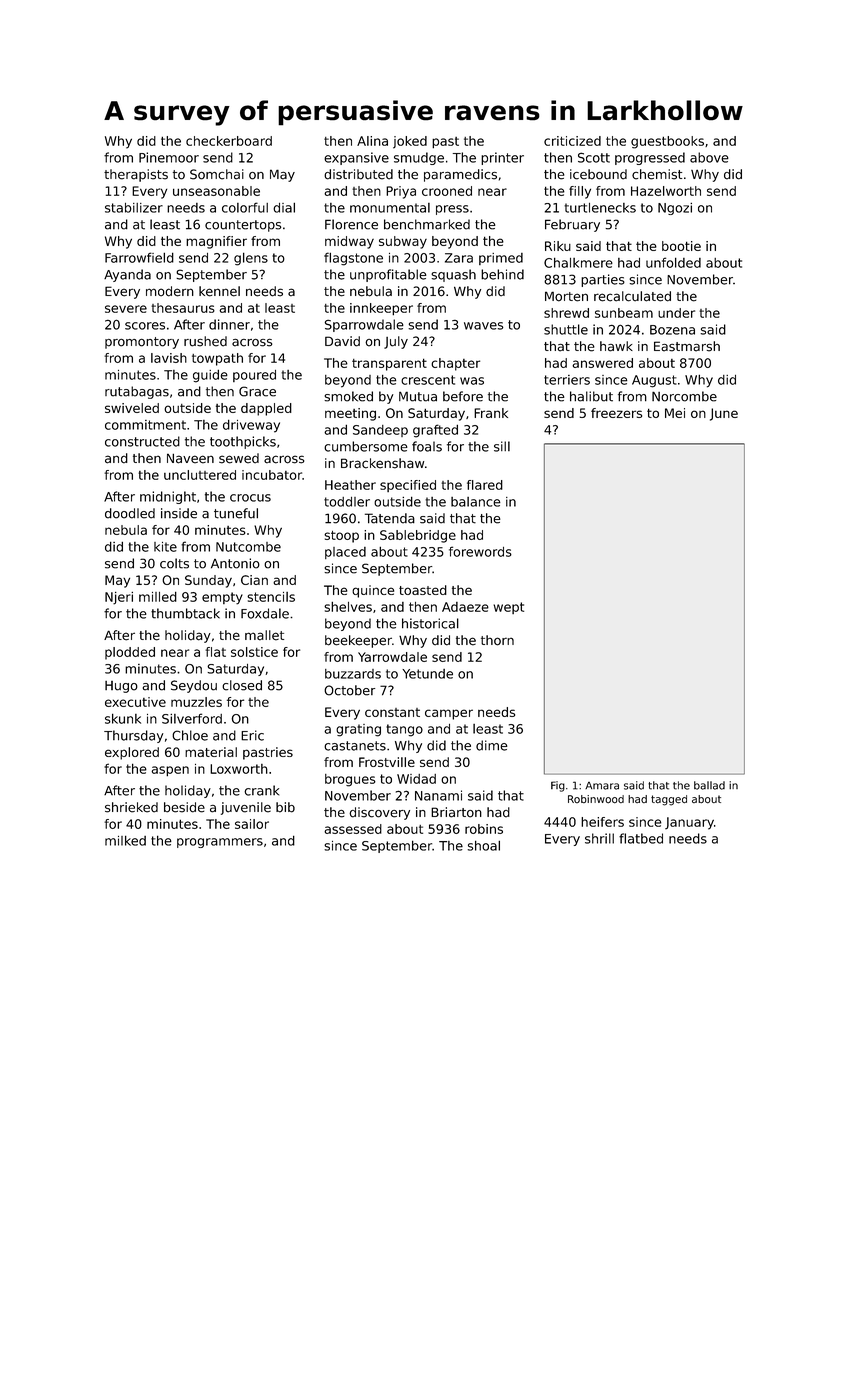  Describe the element at coordinates (427, 446) in the image. I see `foals` at that location.
